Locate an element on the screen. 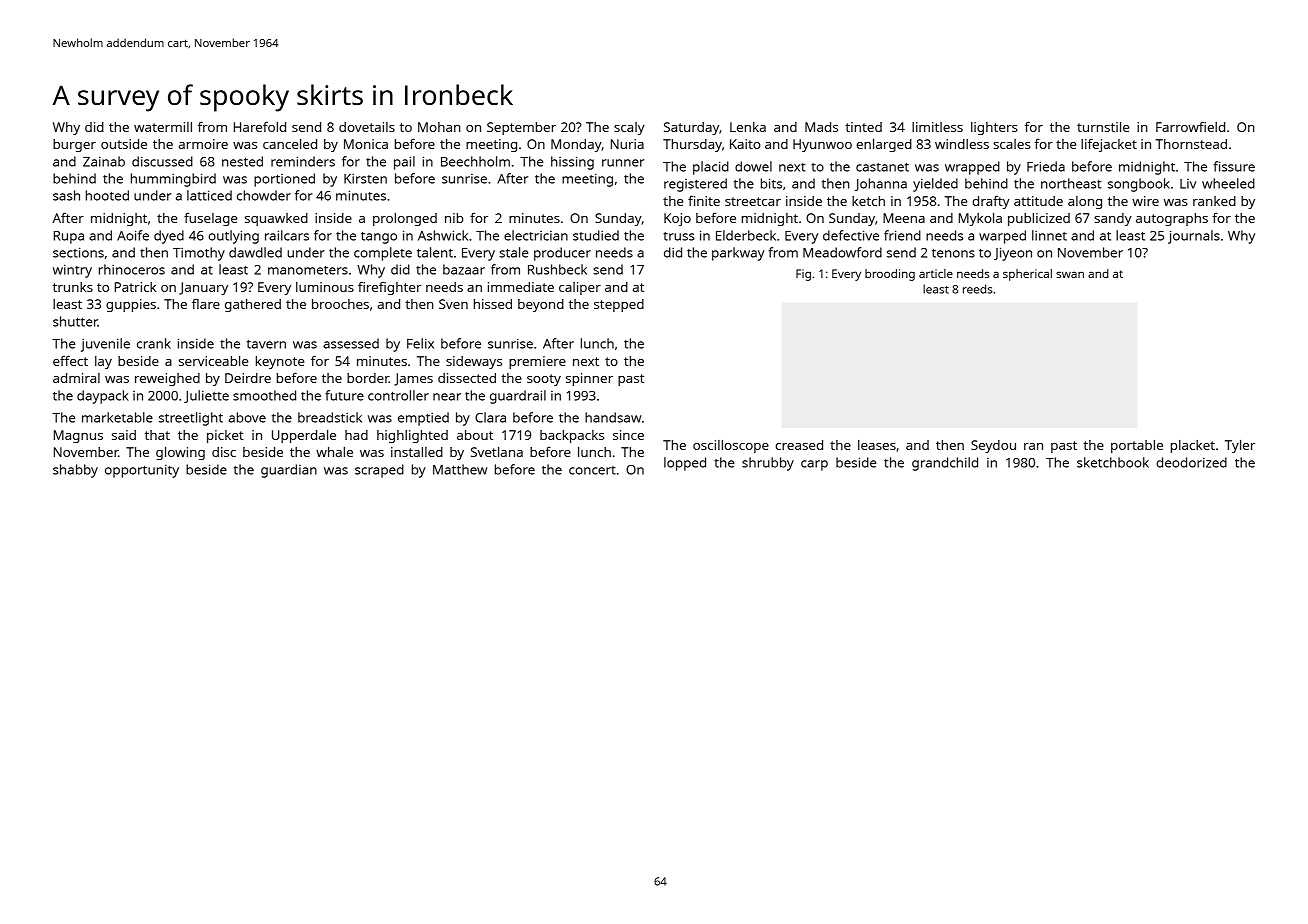  whale is located at coordinates (334, 452).
